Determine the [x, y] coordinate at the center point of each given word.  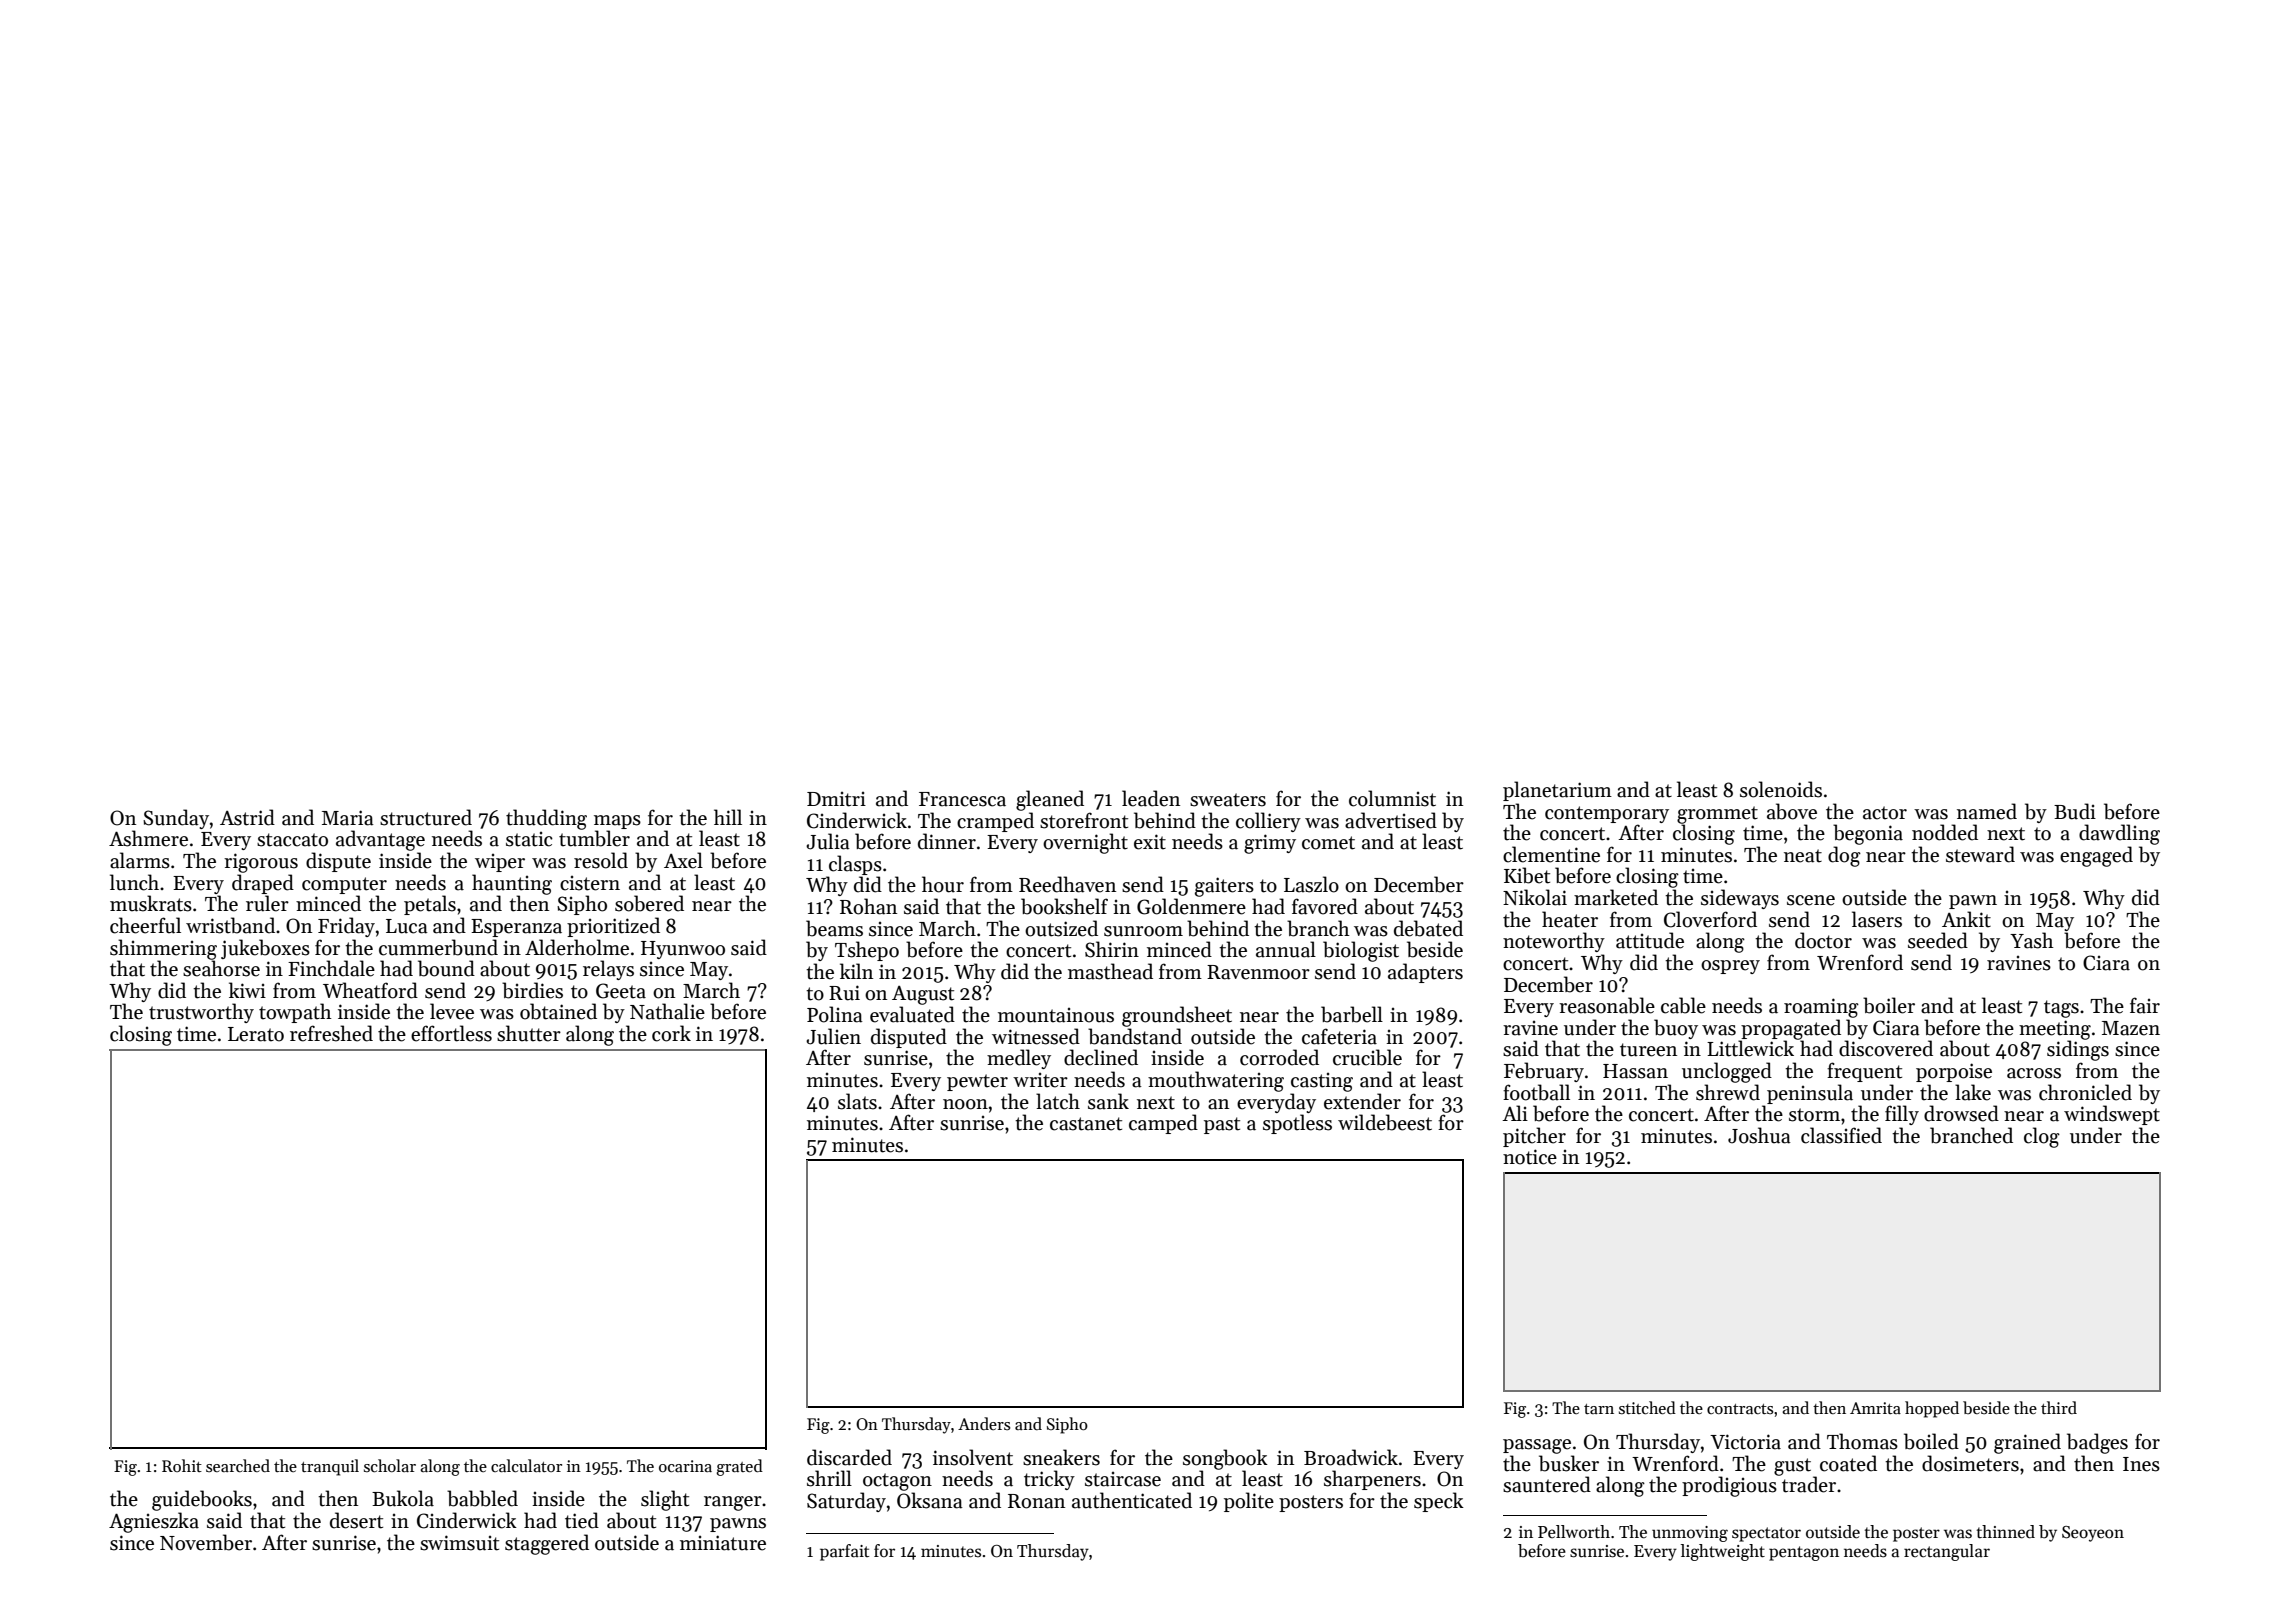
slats [857, 1101]
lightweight [1723, 1552]
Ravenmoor [1258, 972]
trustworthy [201, 1013]
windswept [2112, 1115]
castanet [1086, 1124]
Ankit [1966, 919]
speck [1439, 1502]
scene [1811, 900]
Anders [984, 1423]
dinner [947, 841]
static [529, 839]
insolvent [973, 1457]
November [206, 1542]
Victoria [1745, 1442]
